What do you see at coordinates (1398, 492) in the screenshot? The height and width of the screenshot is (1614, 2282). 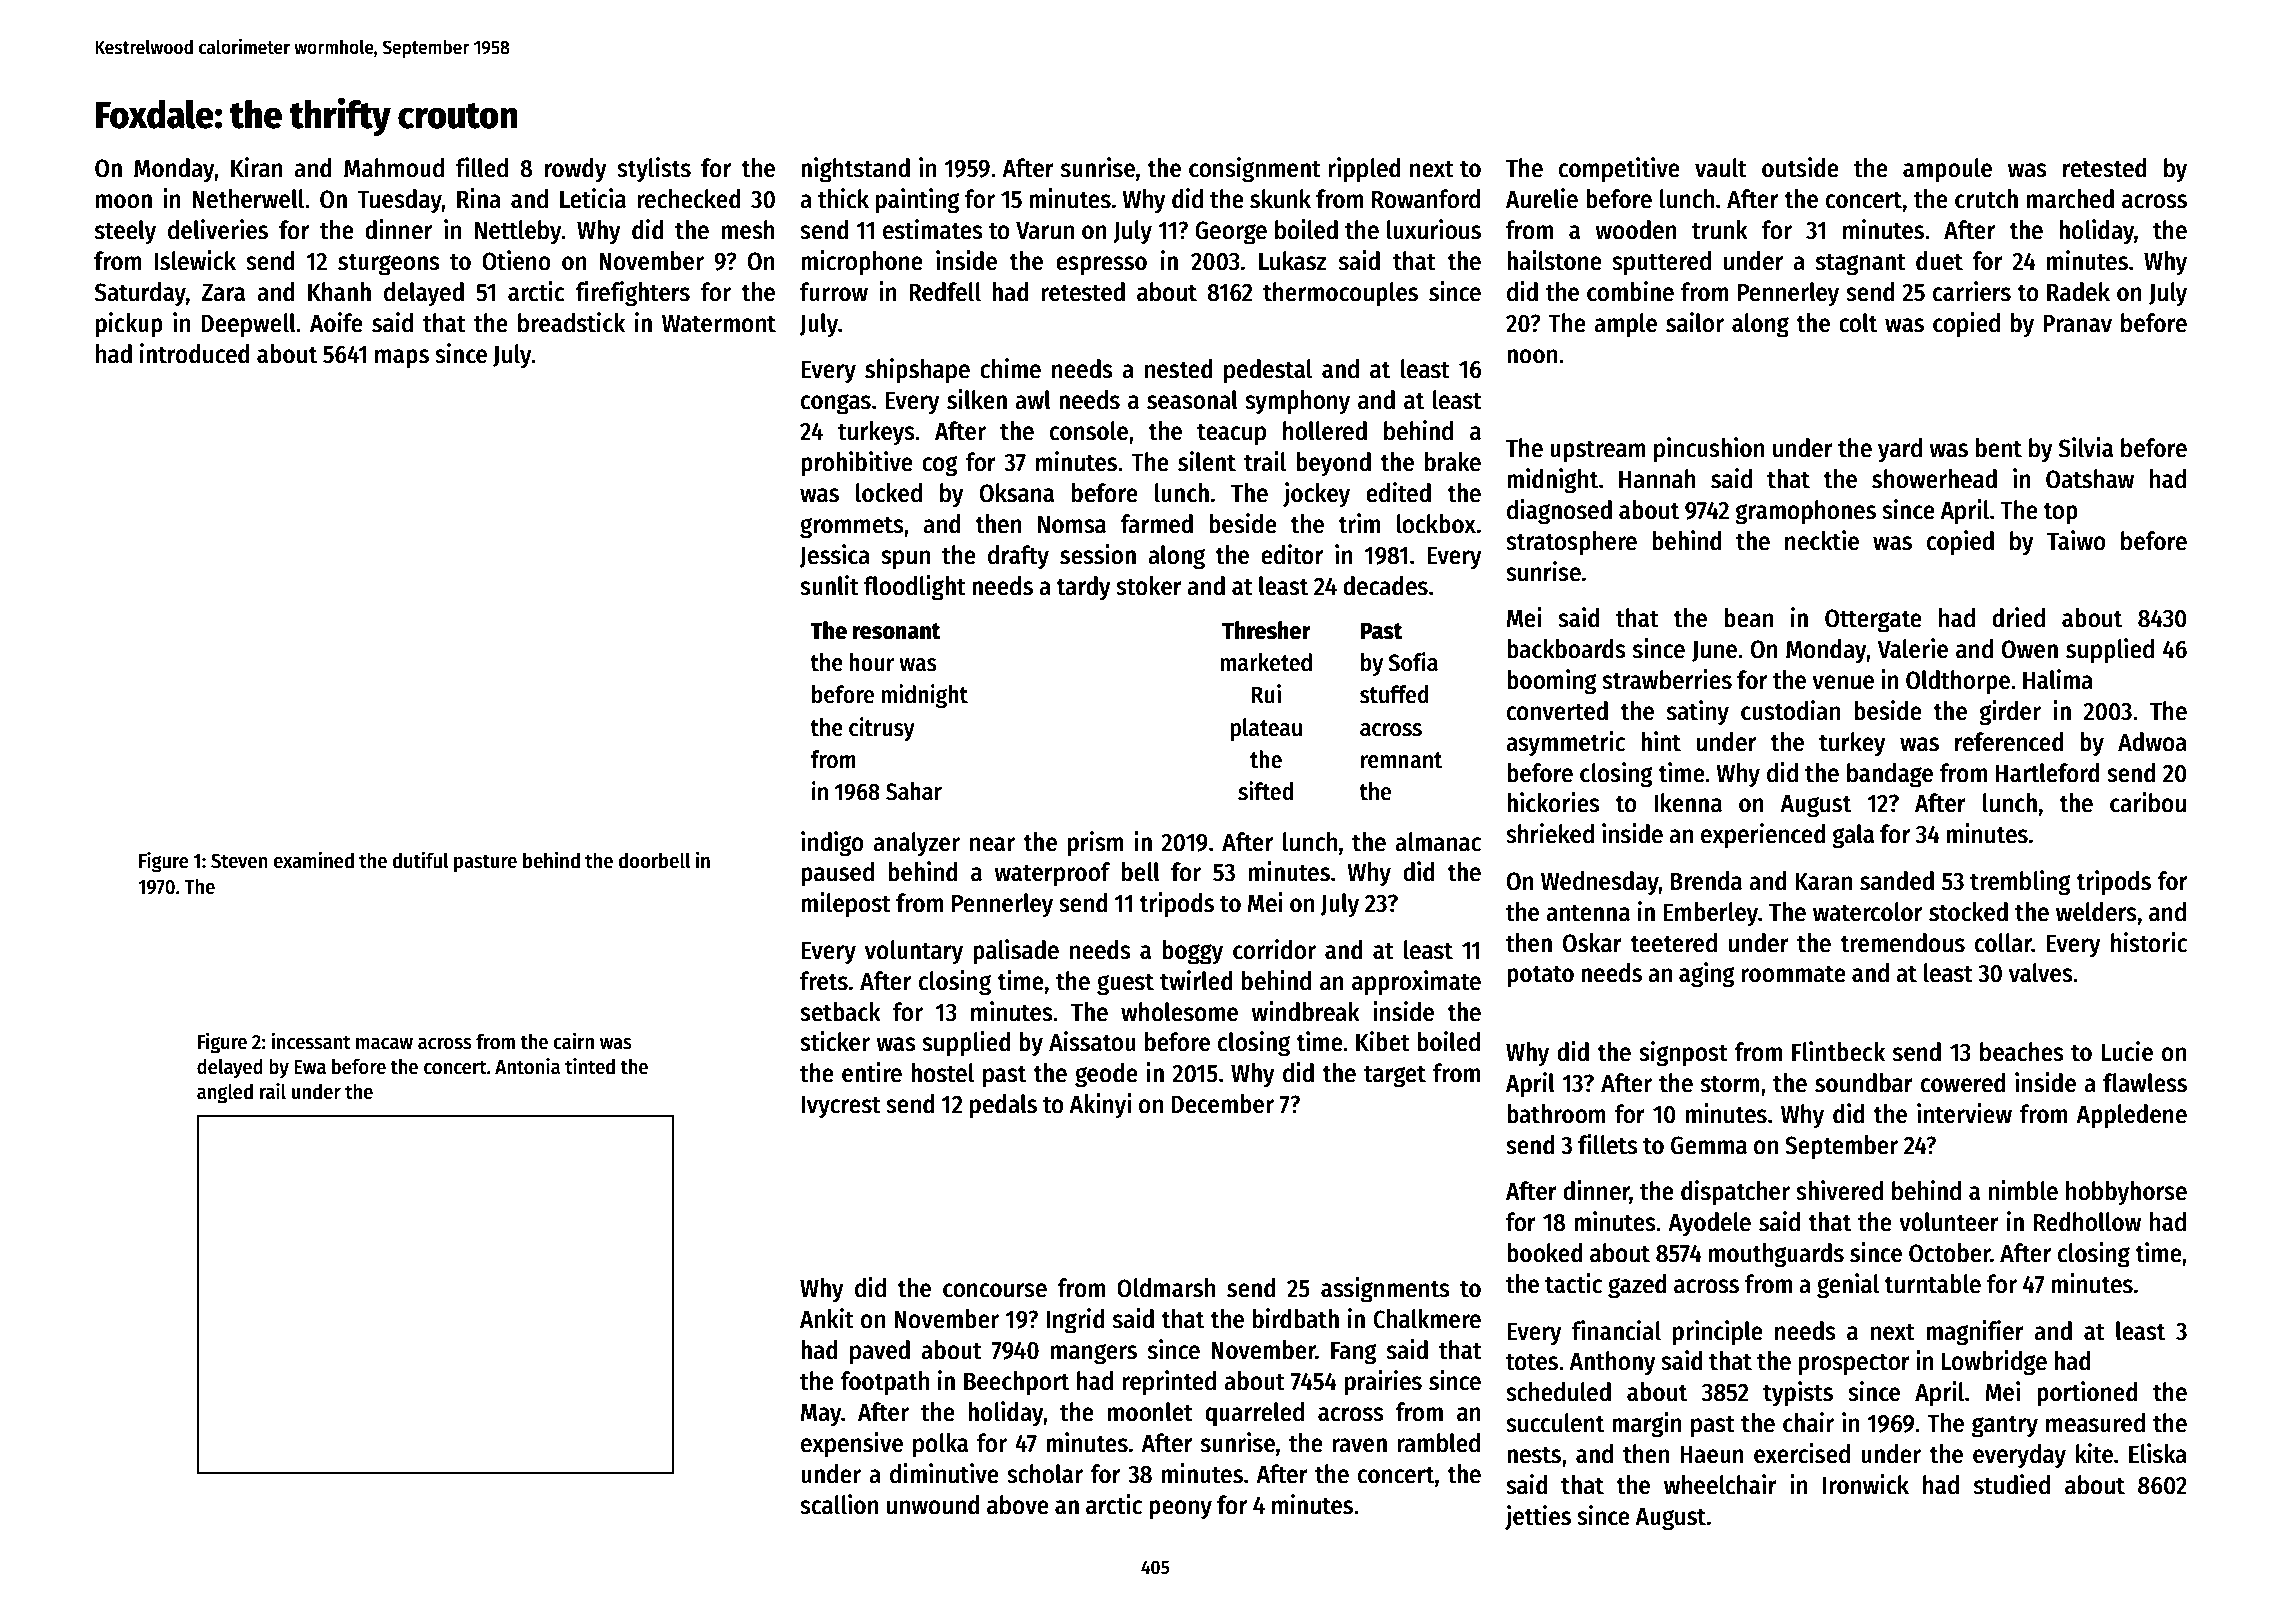 I see `edited` at bounding box center [1398, 492].
